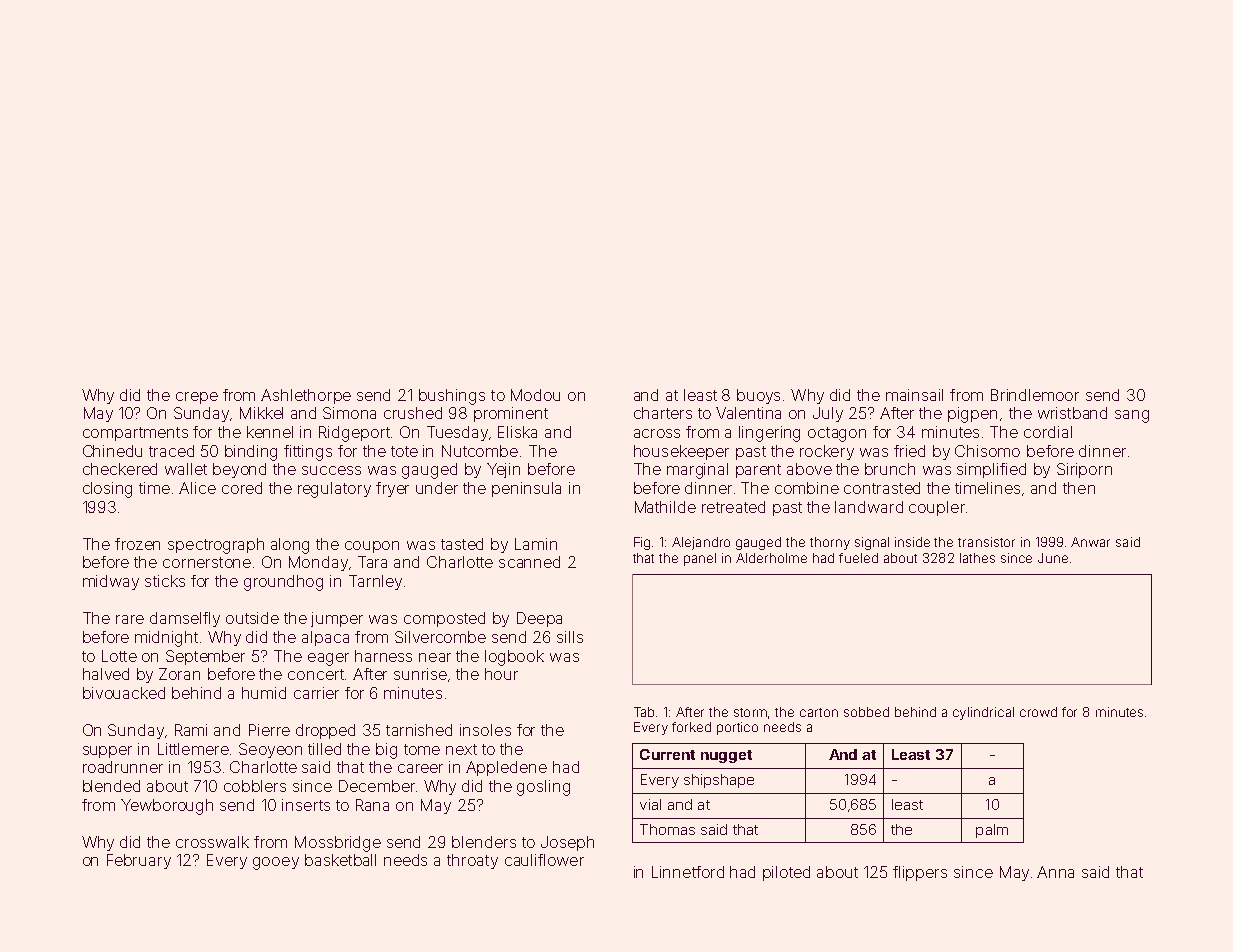  Describe the element at coordinates (205, 657) in the page. I see `September` at that location.
